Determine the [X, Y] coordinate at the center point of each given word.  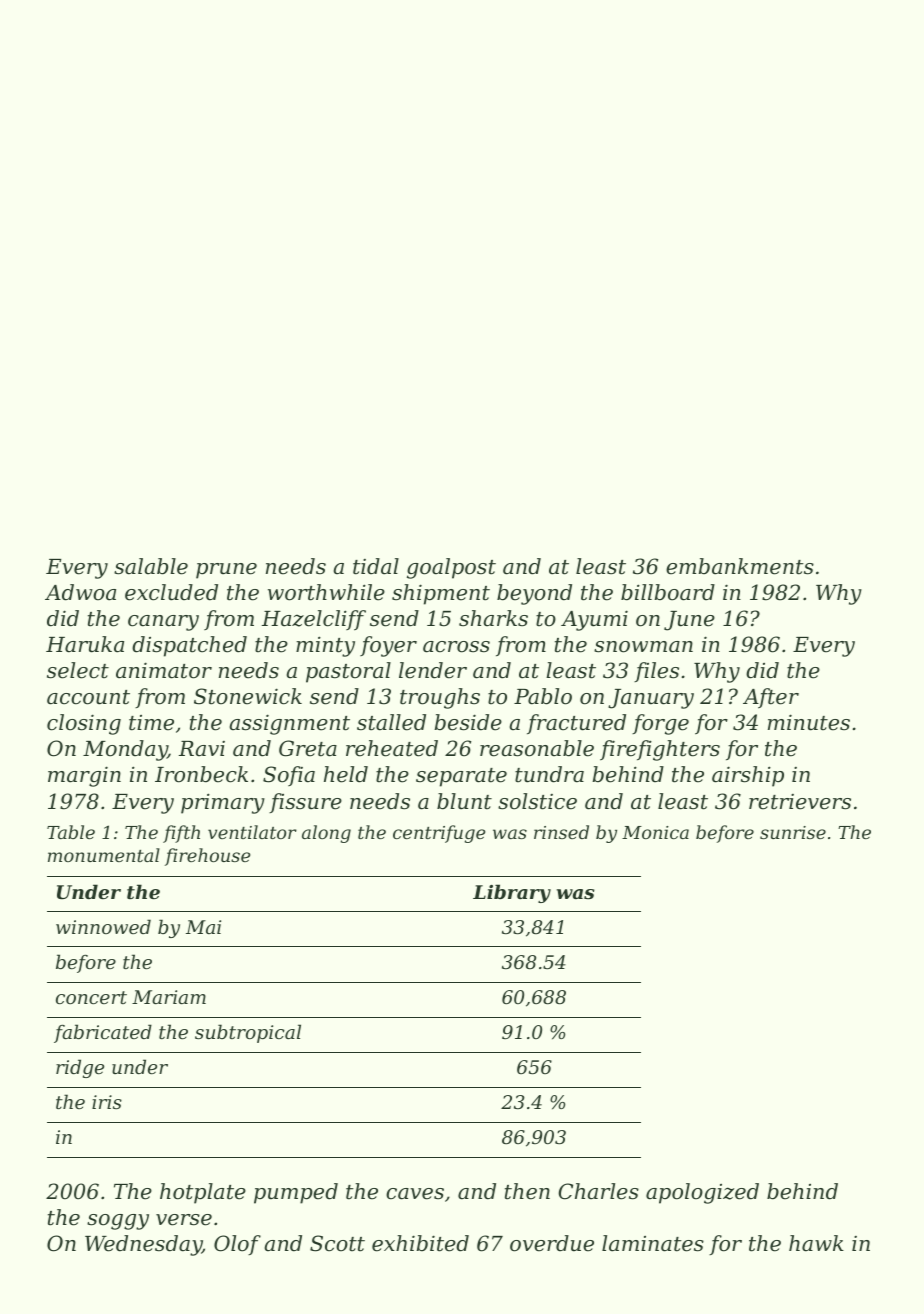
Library [512, 893]
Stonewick [248, 696]
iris [107, 1102]
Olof [237, 1245]
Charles [599, 1191]
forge [660, 724]
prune [226, 571]
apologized [702, 1193]
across [456, 647]
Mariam [169, 997]
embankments [740, 566]
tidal [376, 566]
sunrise [793, 832]
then [527, 1191]
